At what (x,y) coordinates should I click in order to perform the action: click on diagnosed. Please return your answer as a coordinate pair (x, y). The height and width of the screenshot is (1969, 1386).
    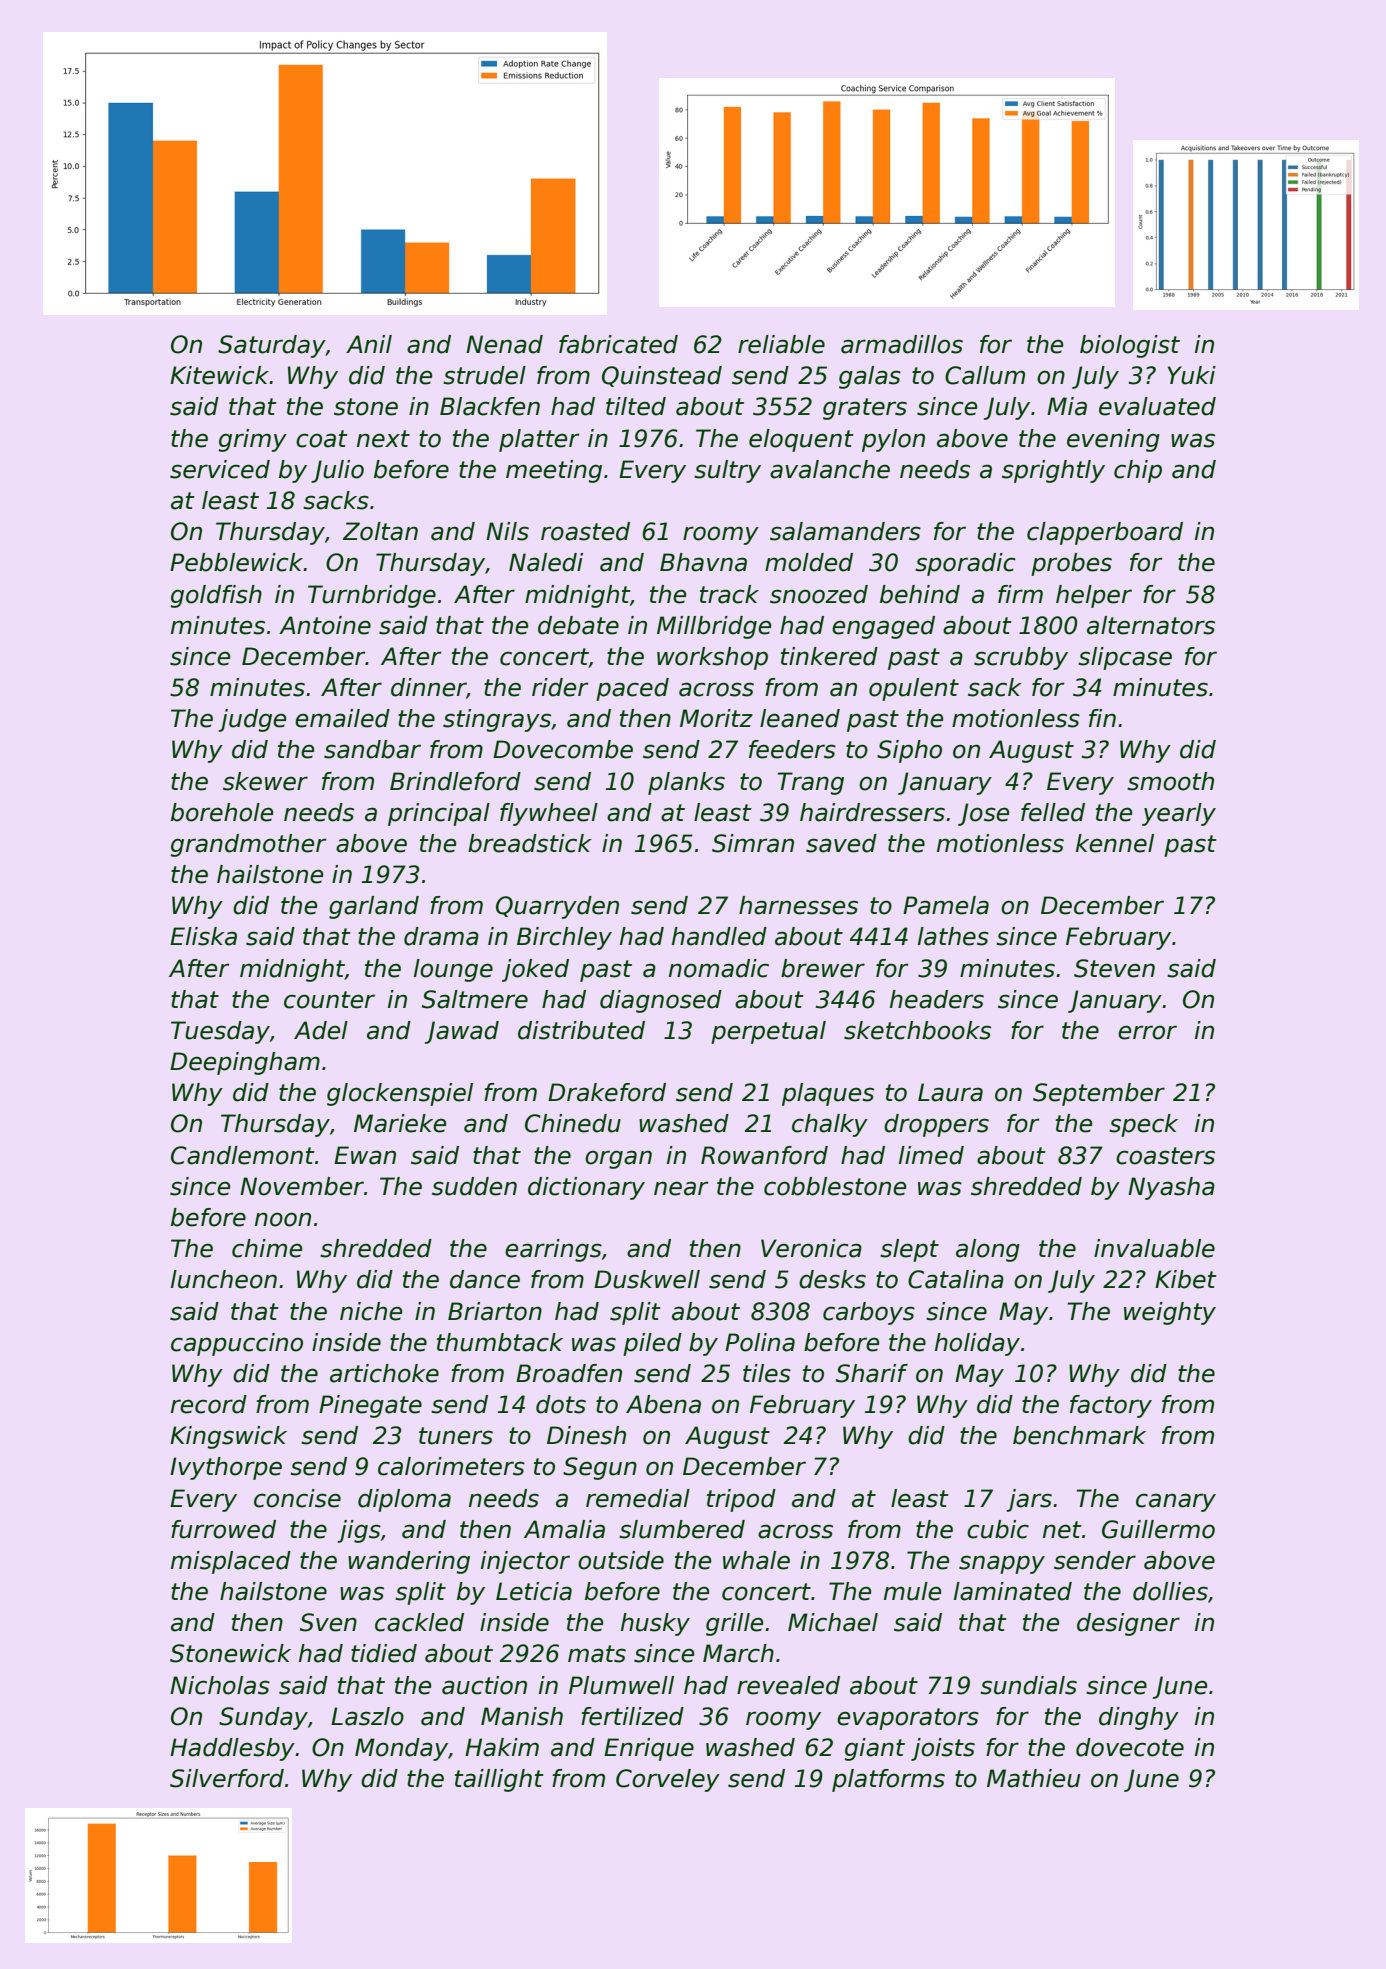
    Looking at the image, I should click on (661, 1001).
